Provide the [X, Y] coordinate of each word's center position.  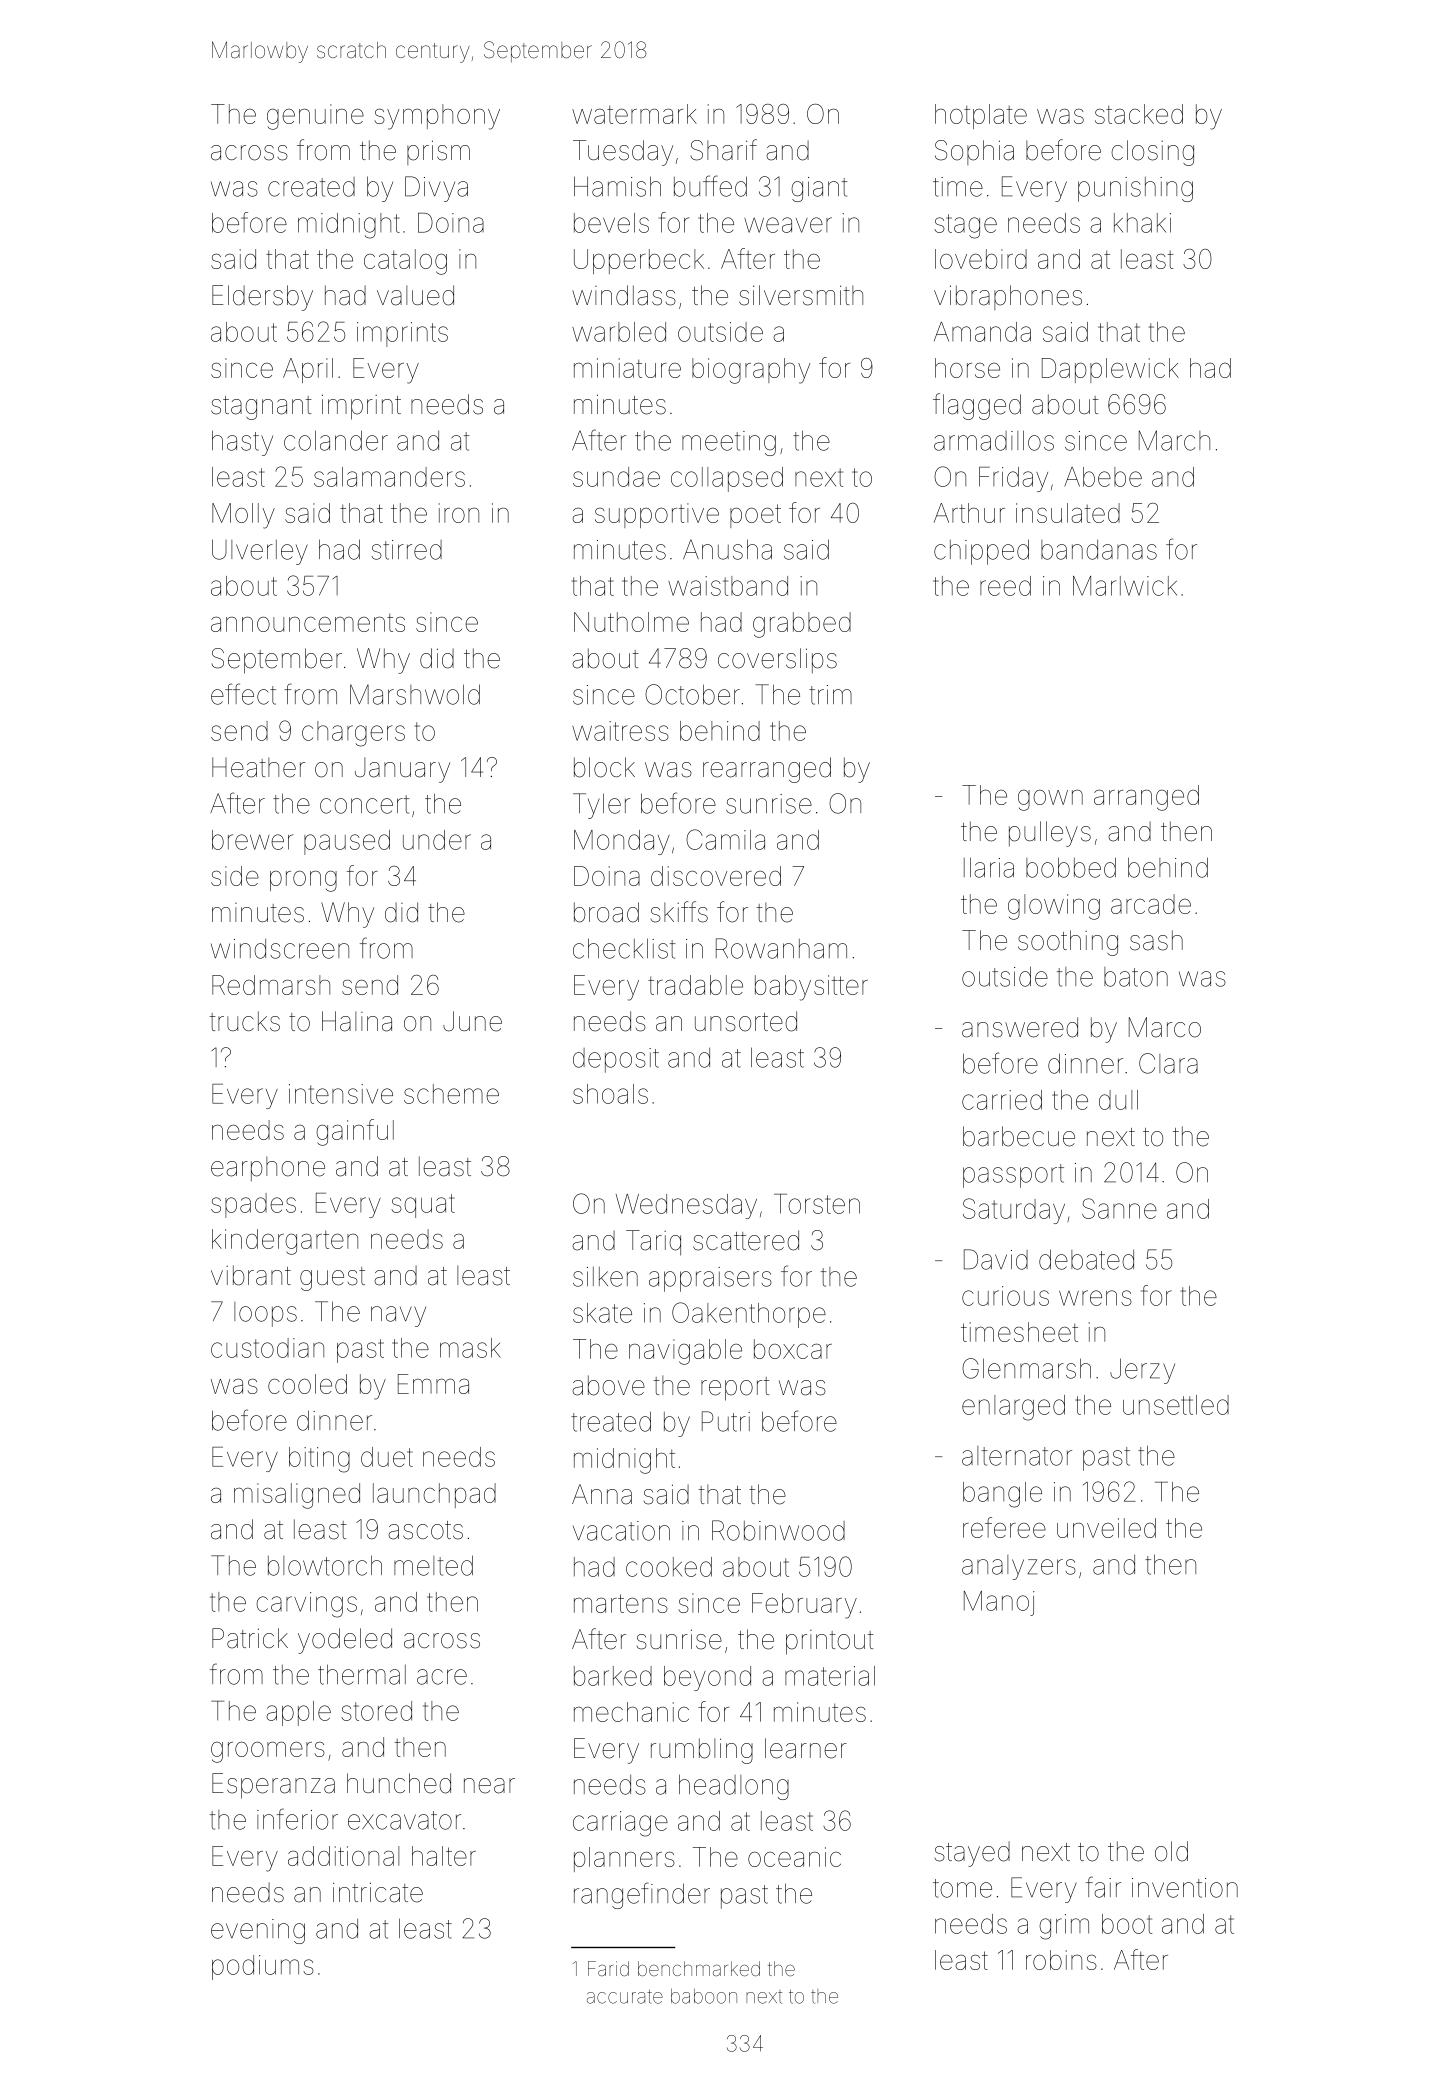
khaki [1142, 223]
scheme [451, 1094]
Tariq [653, 1243]
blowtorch [325, 1565]
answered [1020, 1027]
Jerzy [1142, 1371]
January [402, 770]
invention [1185, 1888]
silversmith [801, 295]
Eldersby [262, 298]
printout [830, 1642]
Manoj [999, 1603]
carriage [620, 1824]
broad [606, 912]
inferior [297, 1819]
